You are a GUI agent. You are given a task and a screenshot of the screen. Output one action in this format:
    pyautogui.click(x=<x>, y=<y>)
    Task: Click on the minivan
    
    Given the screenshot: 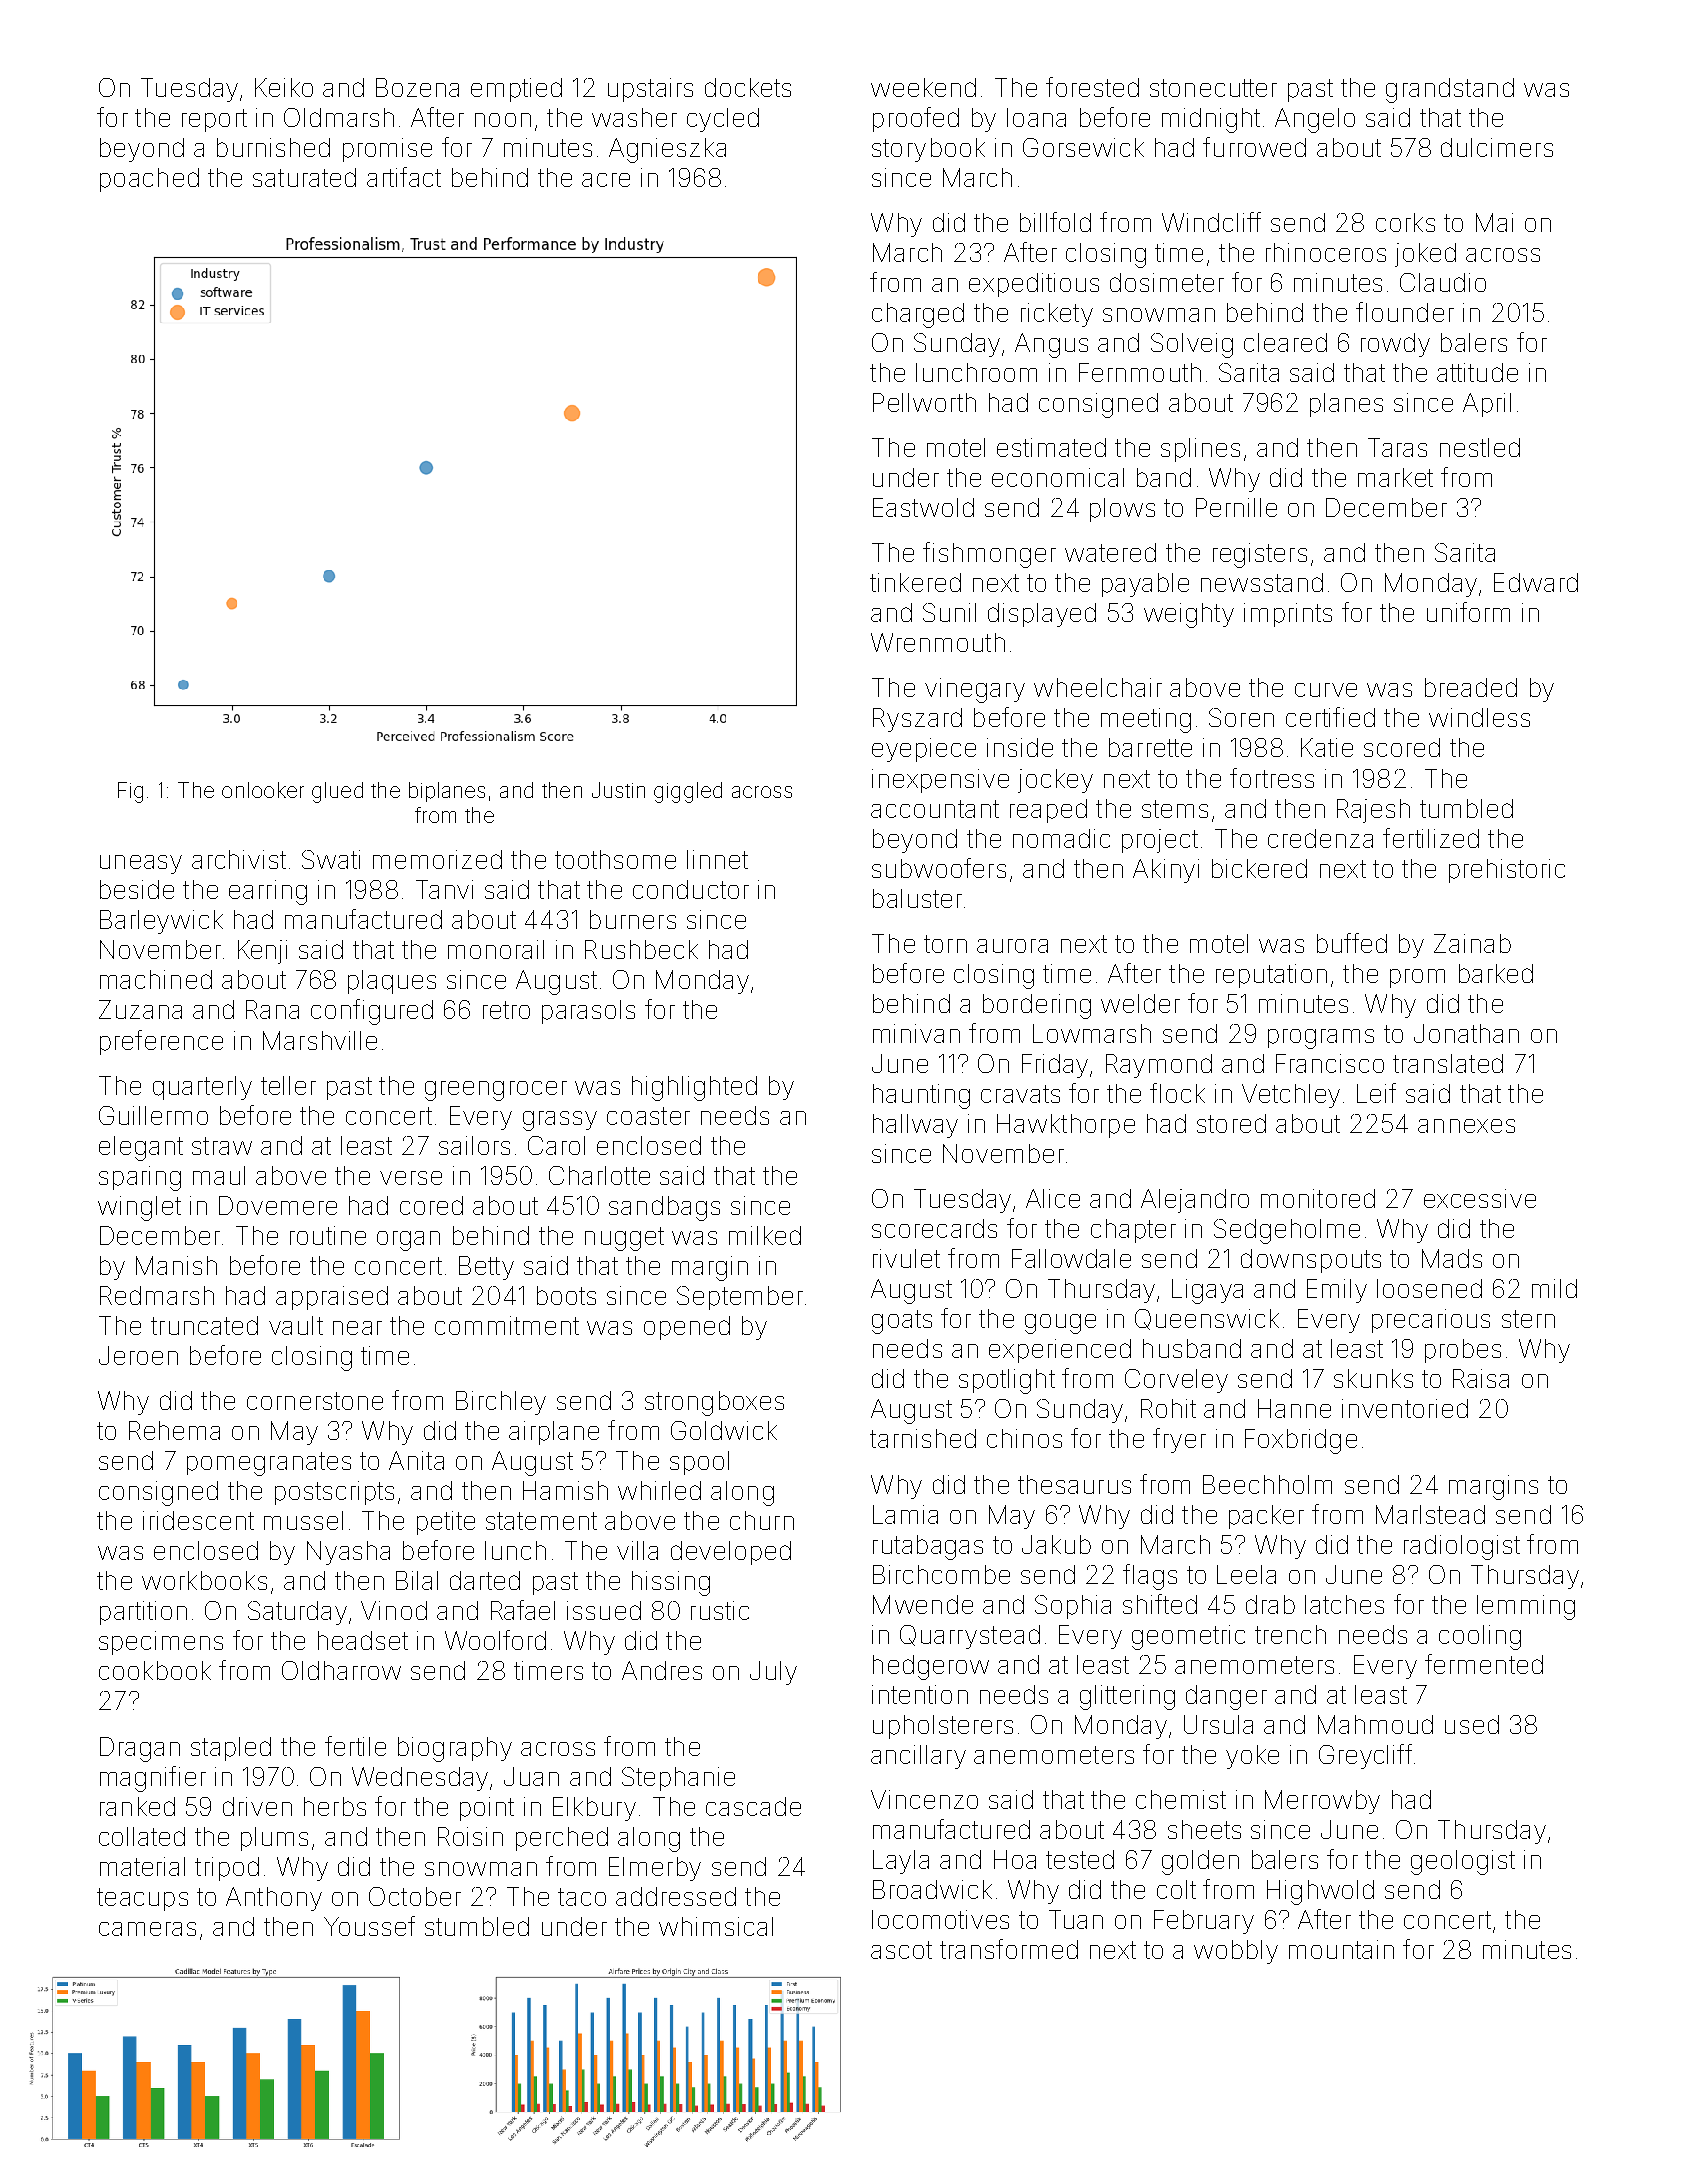 What is the action you would take?
    pyautogui.click(x=916, y=1033)
